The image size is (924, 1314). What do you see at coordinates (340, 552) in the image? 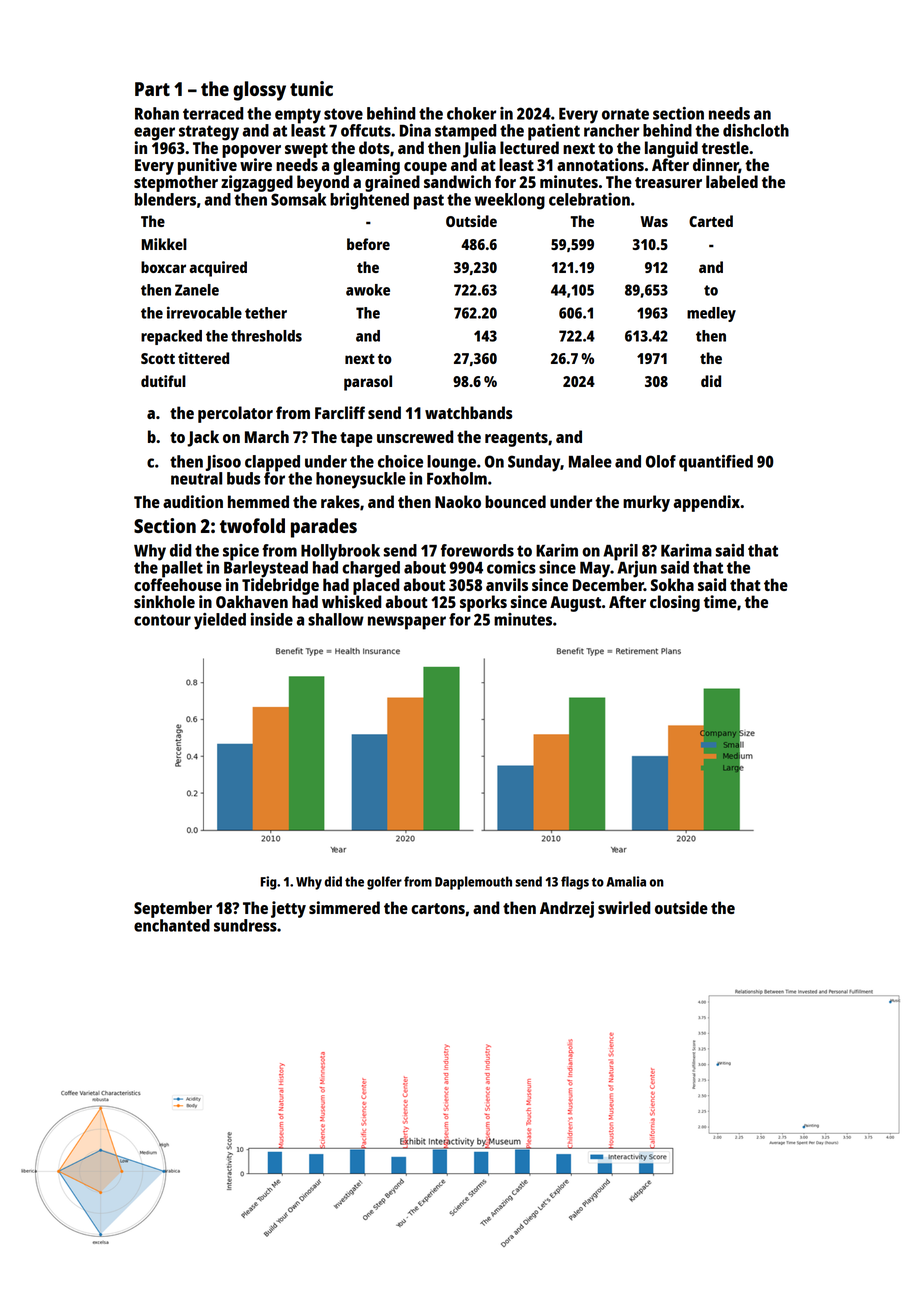
I see `Hollybrook` at bounding box center [340, 552].
